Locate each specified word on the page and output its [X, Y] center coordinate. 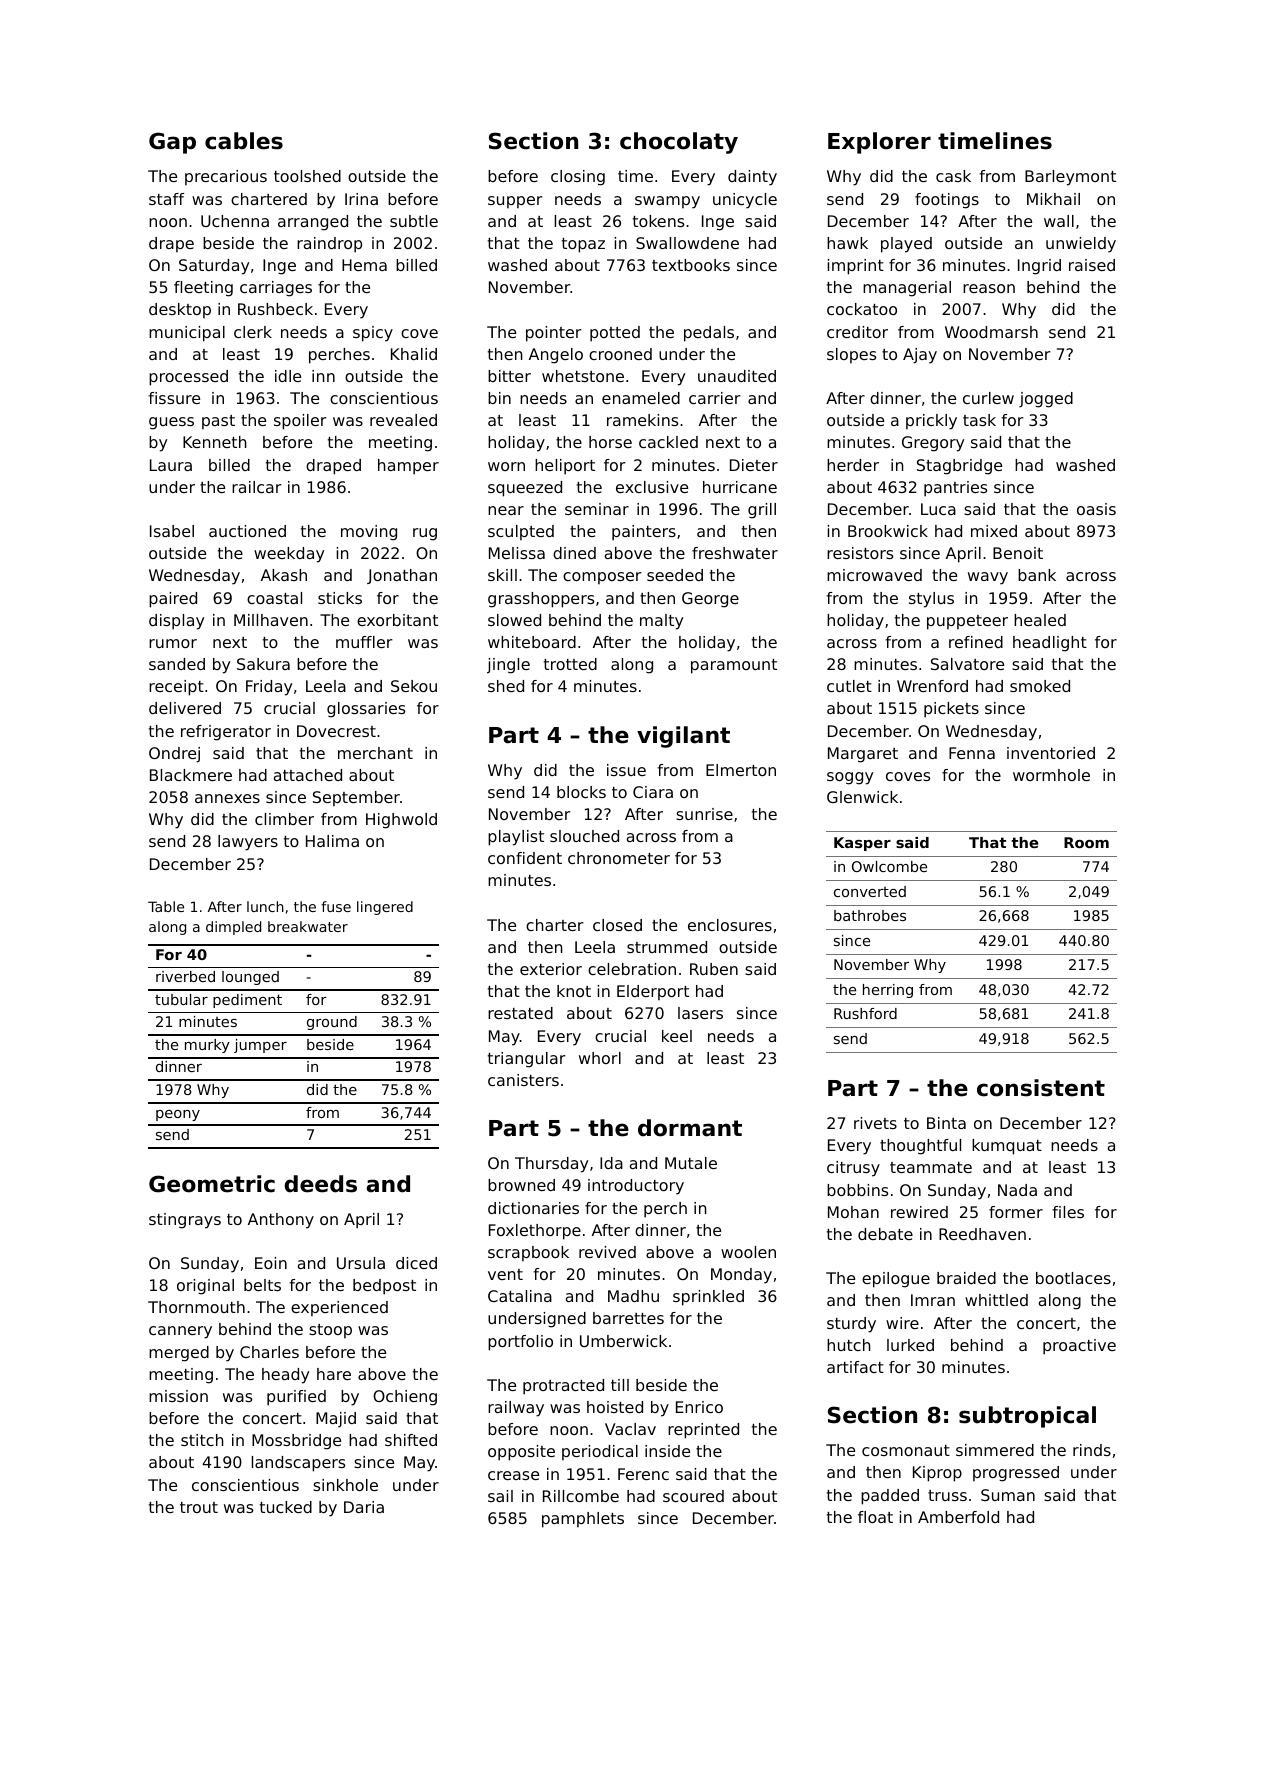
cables [244, 141]
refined [976, 642]
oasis [1096, 509]
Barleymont [1070, 178]
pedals [709, 334]
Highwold [401, 821]
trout [199, 1507]
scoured [693, 1496]
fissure [174, 398]
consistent [1041, 1088]
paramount [734, 666]
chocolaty [679, 143]
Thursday [551, 1165]
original [205, 1287]
